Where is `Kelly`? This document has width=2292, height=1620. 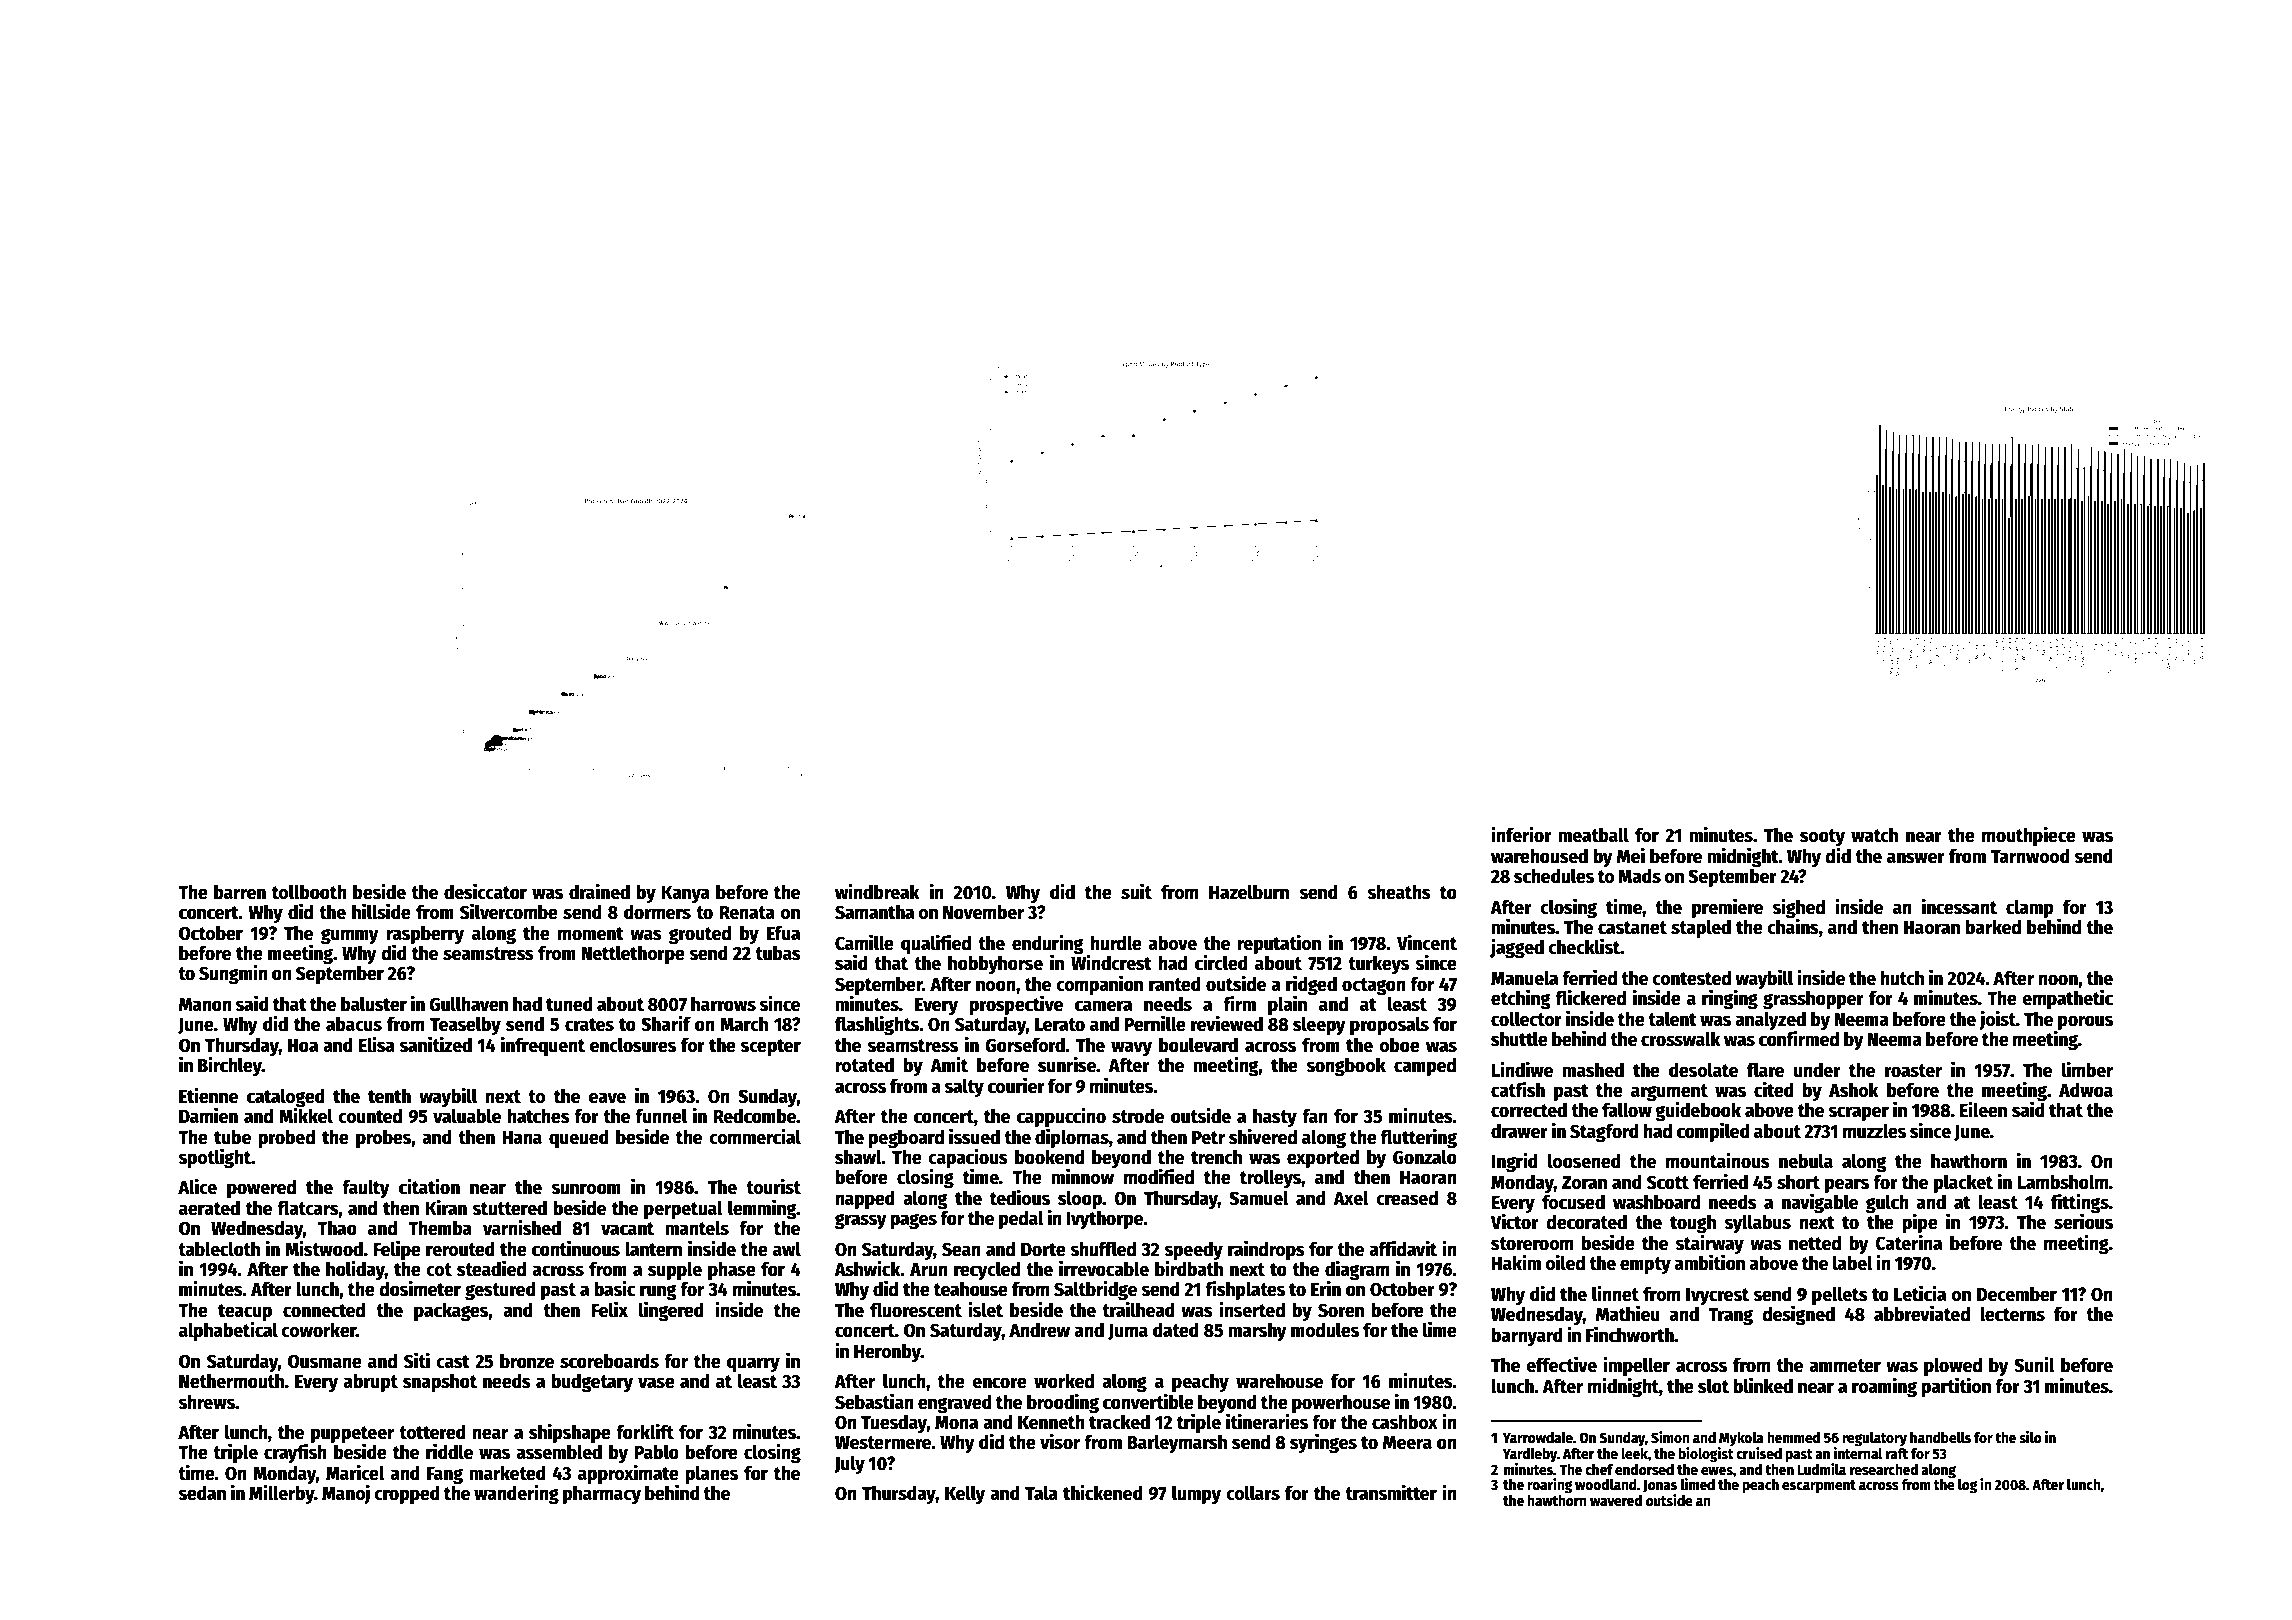 Kelly is located at coordinates (965, 1494).
